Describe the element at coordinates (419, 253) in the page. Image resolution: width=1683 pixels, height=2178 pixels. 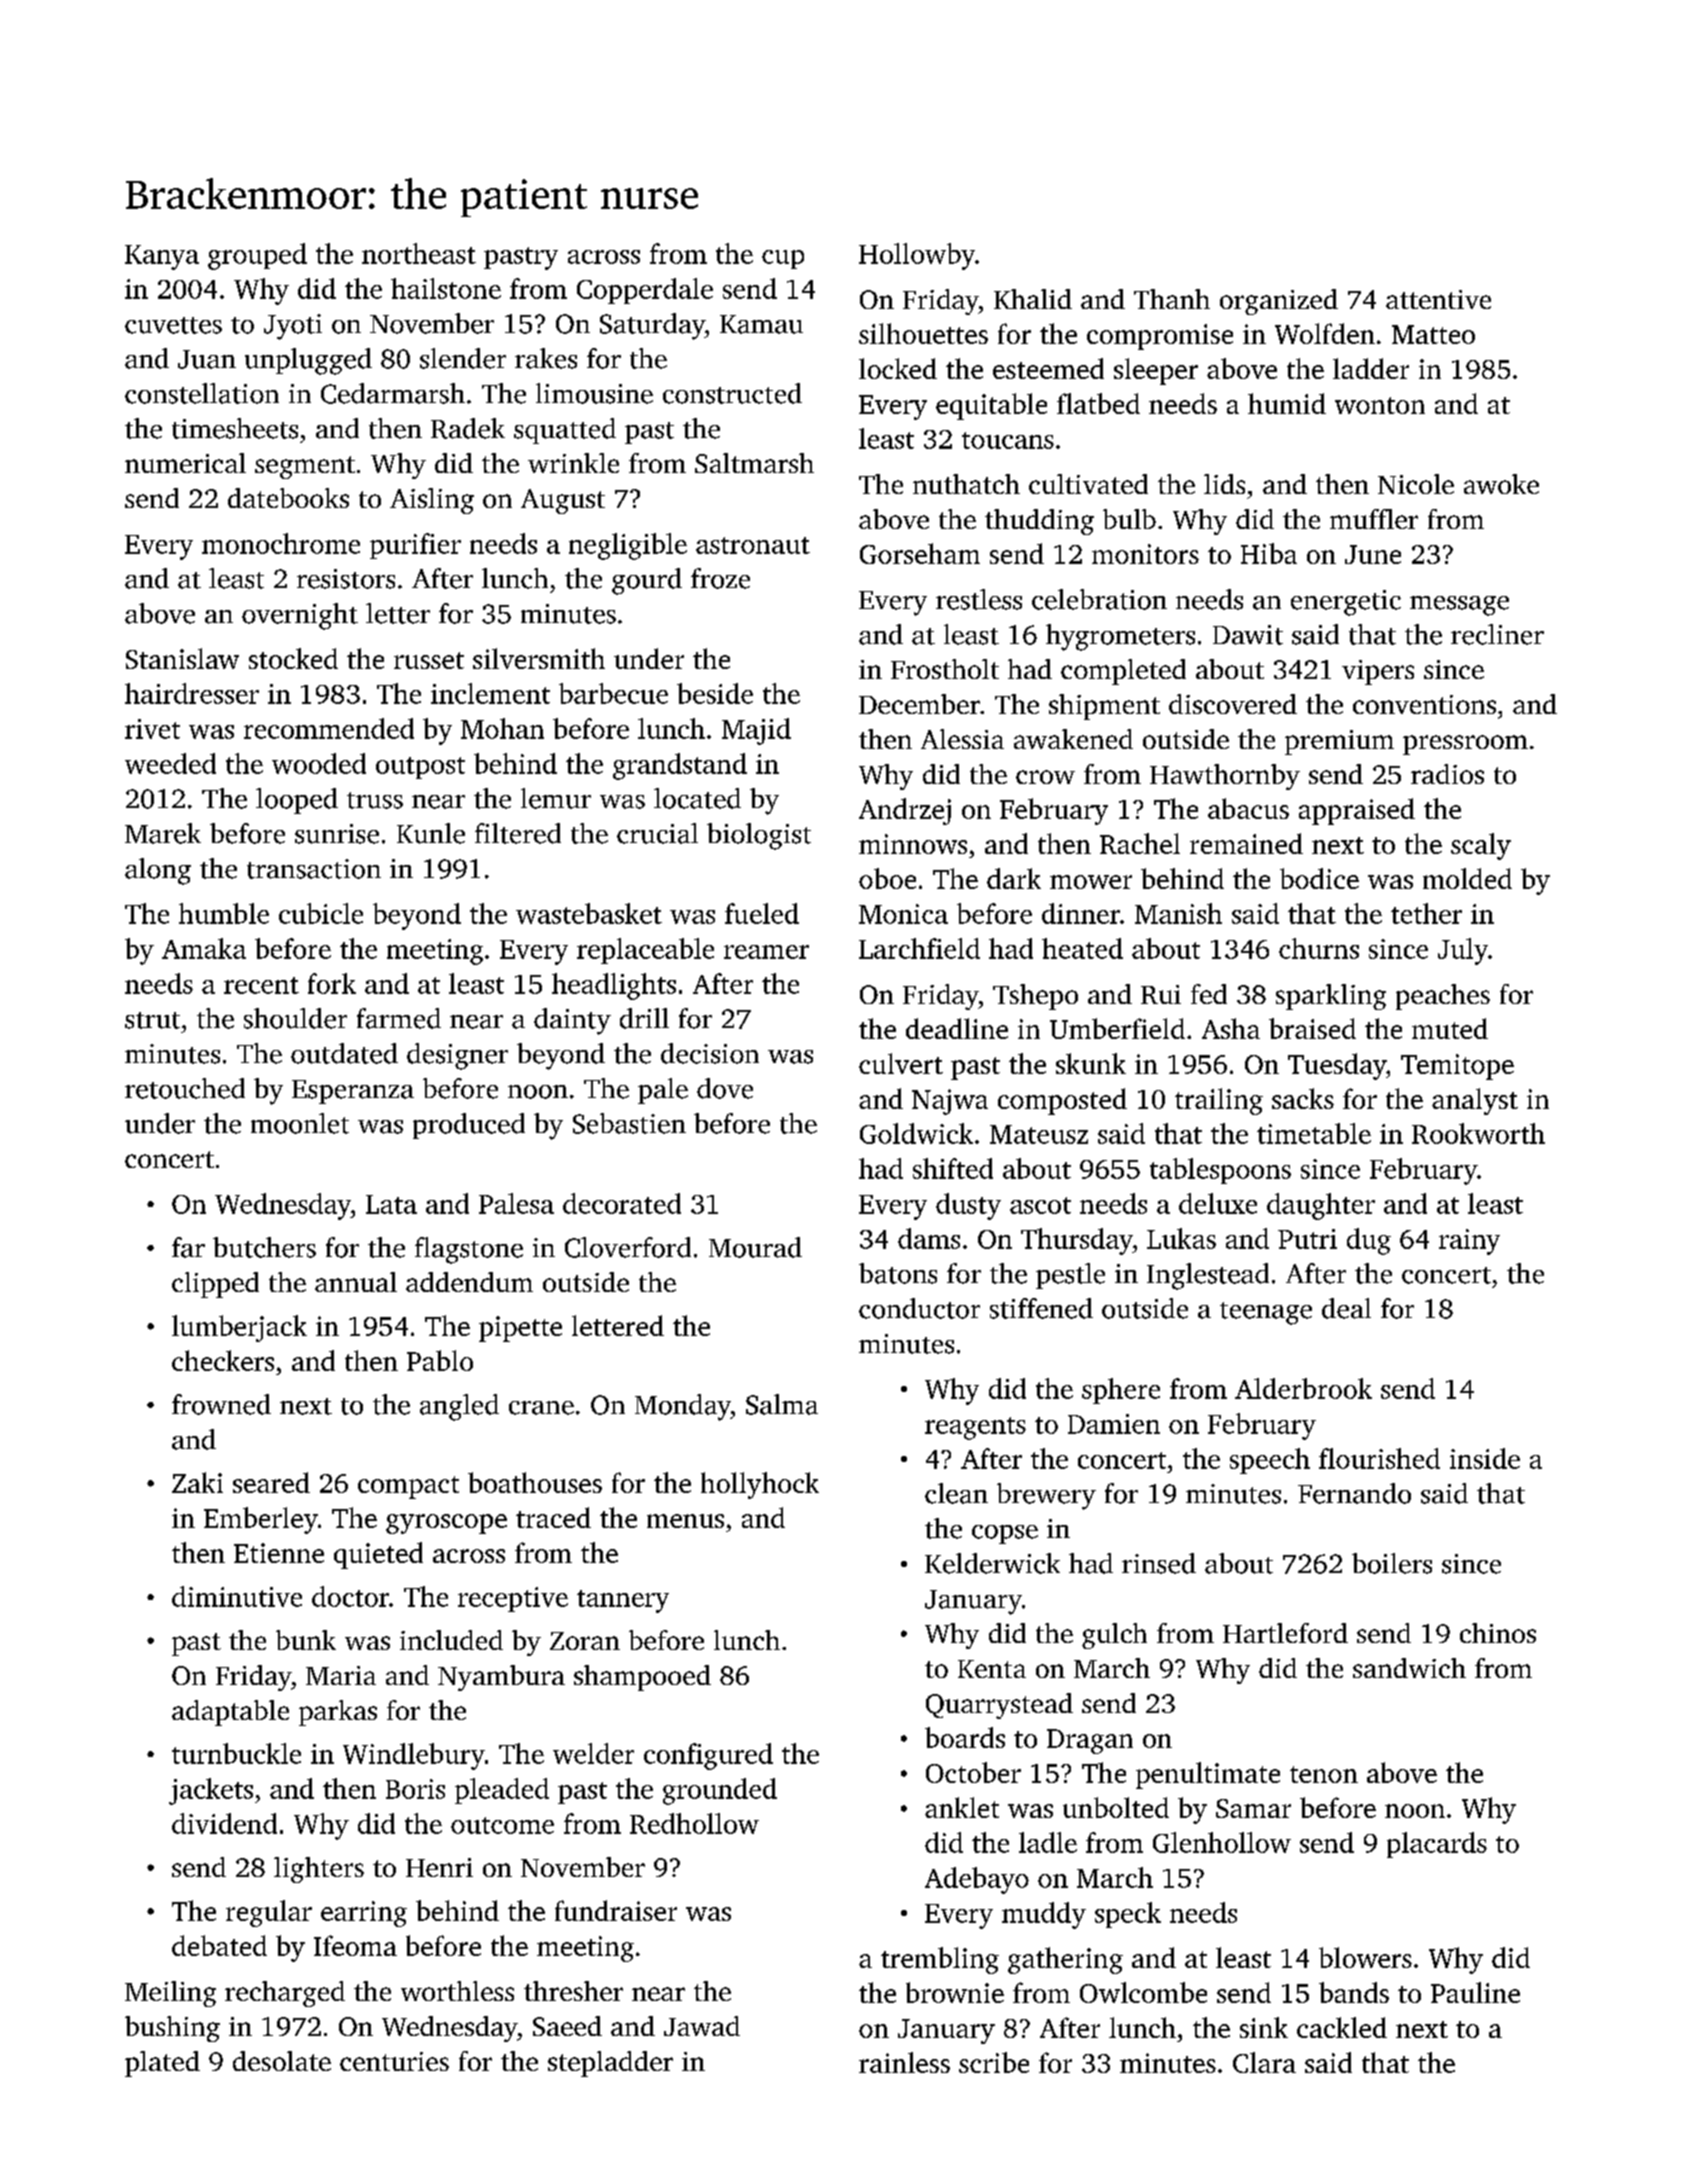
I see `northeast` at that location.
